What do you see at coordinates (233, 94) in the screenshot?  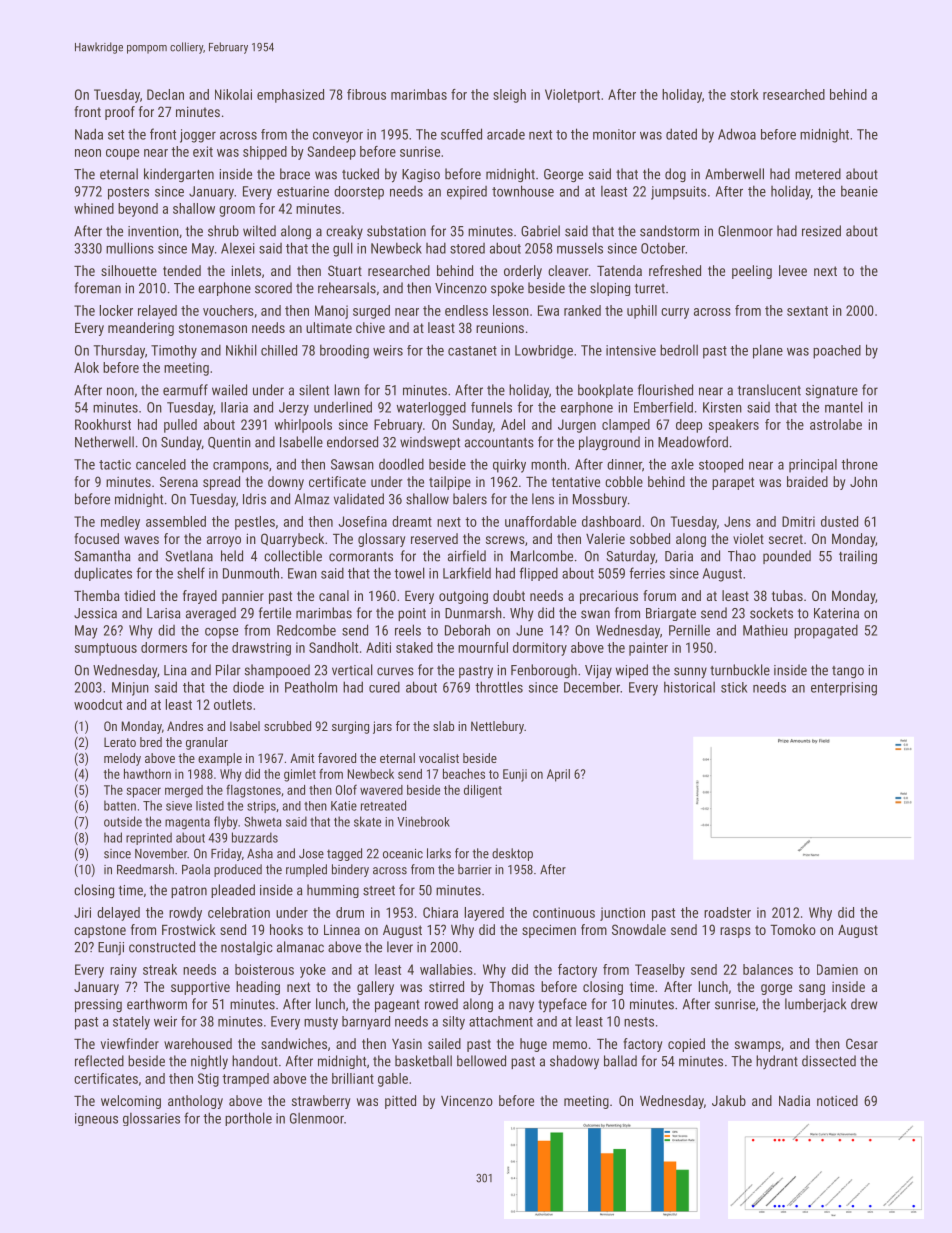 I see `Nikolai` at bounding box center [233, 94].
